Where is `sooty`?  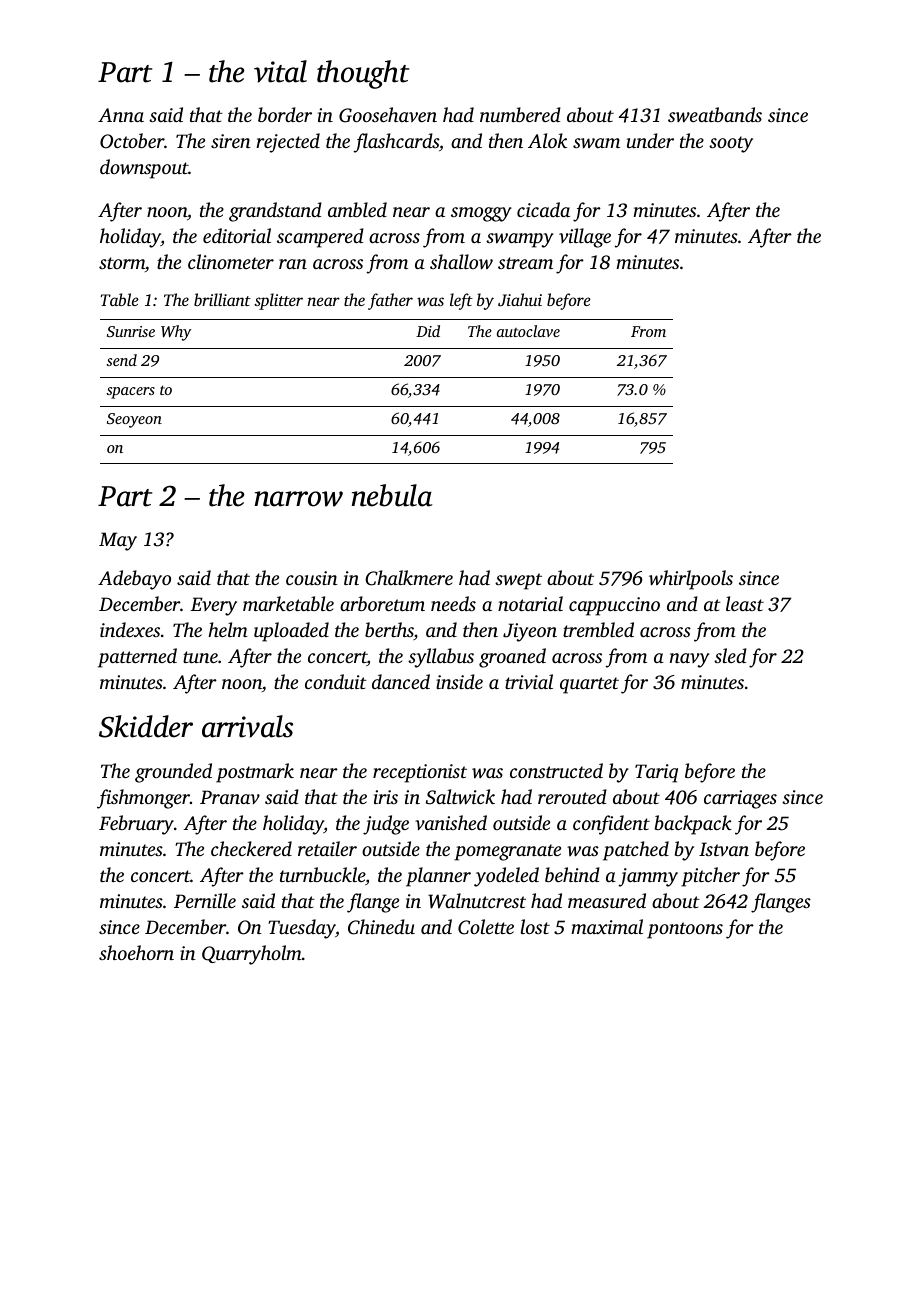
sooty is located at coordinates (731, 144).
